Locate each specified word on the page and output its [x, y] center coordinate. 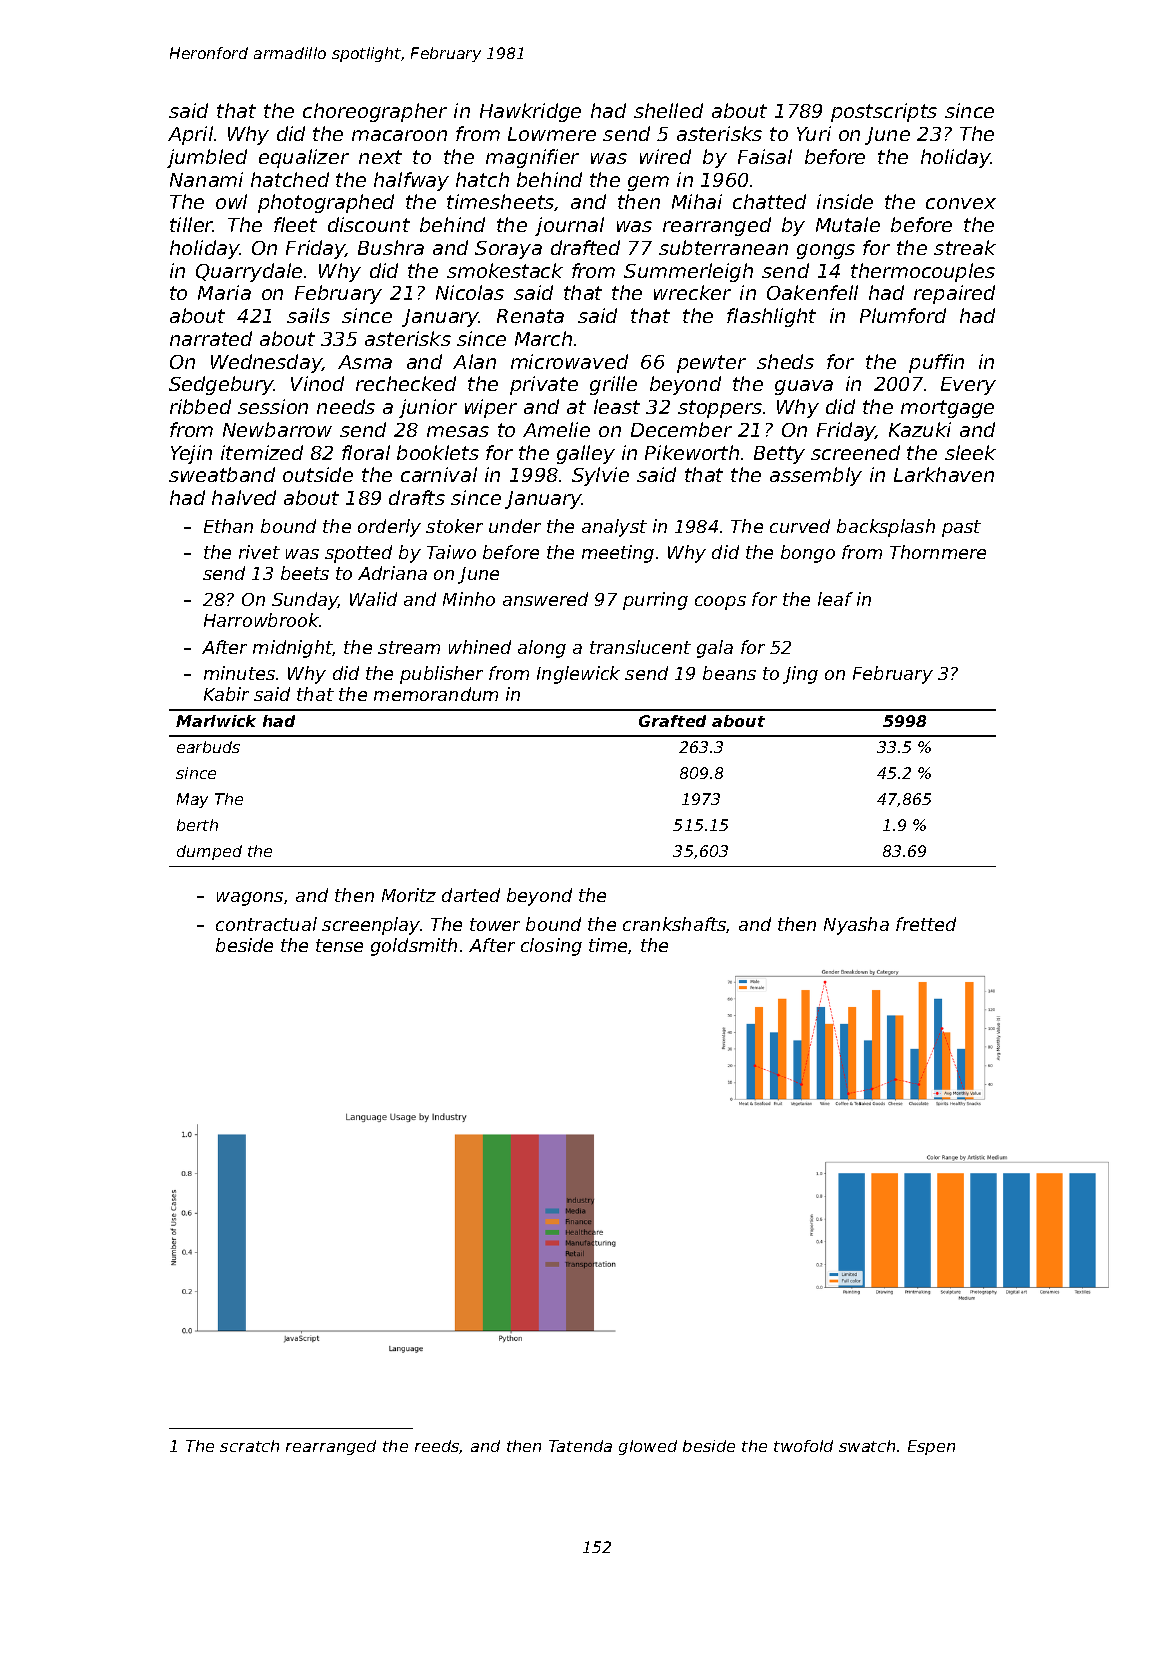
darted [471, 895]
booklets [438, 452]
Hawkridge [530, 112]
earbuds [208, 747]
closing [551, 947]
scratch [249, 1446]
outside [318, 474]
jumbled [207, 158]
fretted [926, 924]
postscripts [884, 112]
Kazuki [920, 429]
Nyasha [856, 926]
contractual [266, 924]
